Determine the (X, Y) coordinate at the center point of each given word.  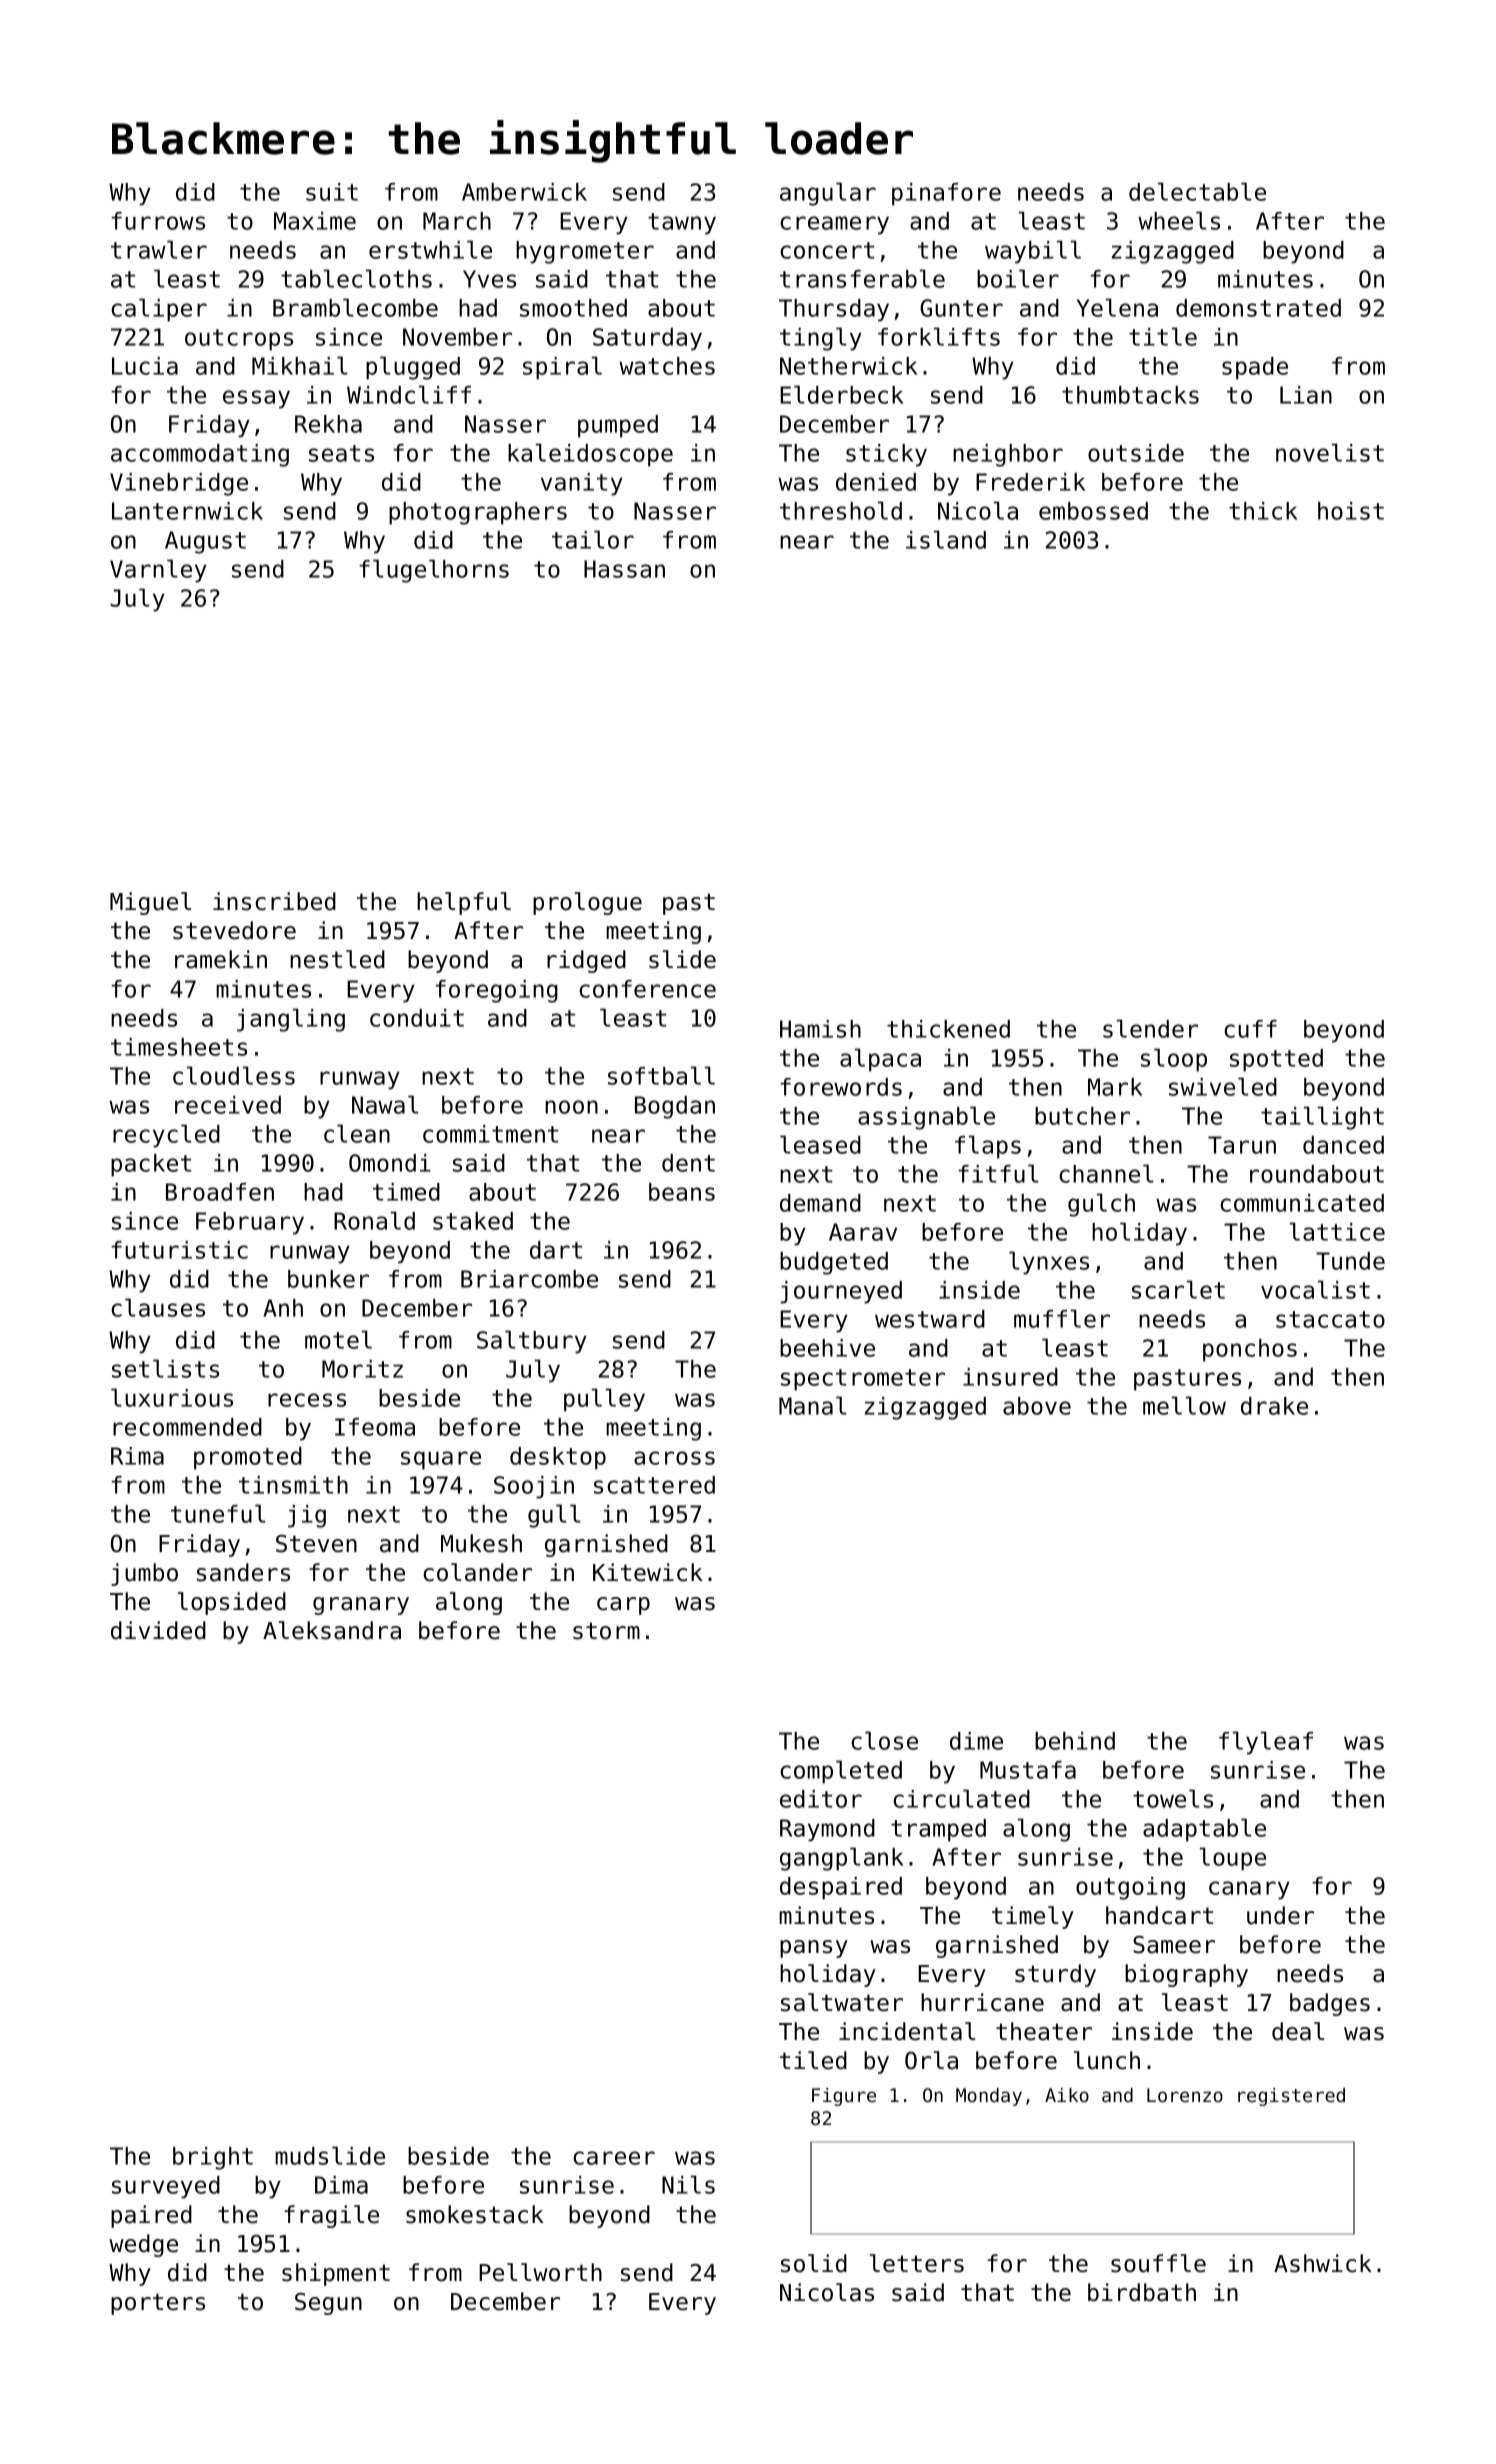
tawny (682, 224)
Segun (328, 2304)
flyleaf (1266, 1743)
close (884, 1740)
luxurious (172, 1397)
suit (332, 192)
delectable (1197, 191)
